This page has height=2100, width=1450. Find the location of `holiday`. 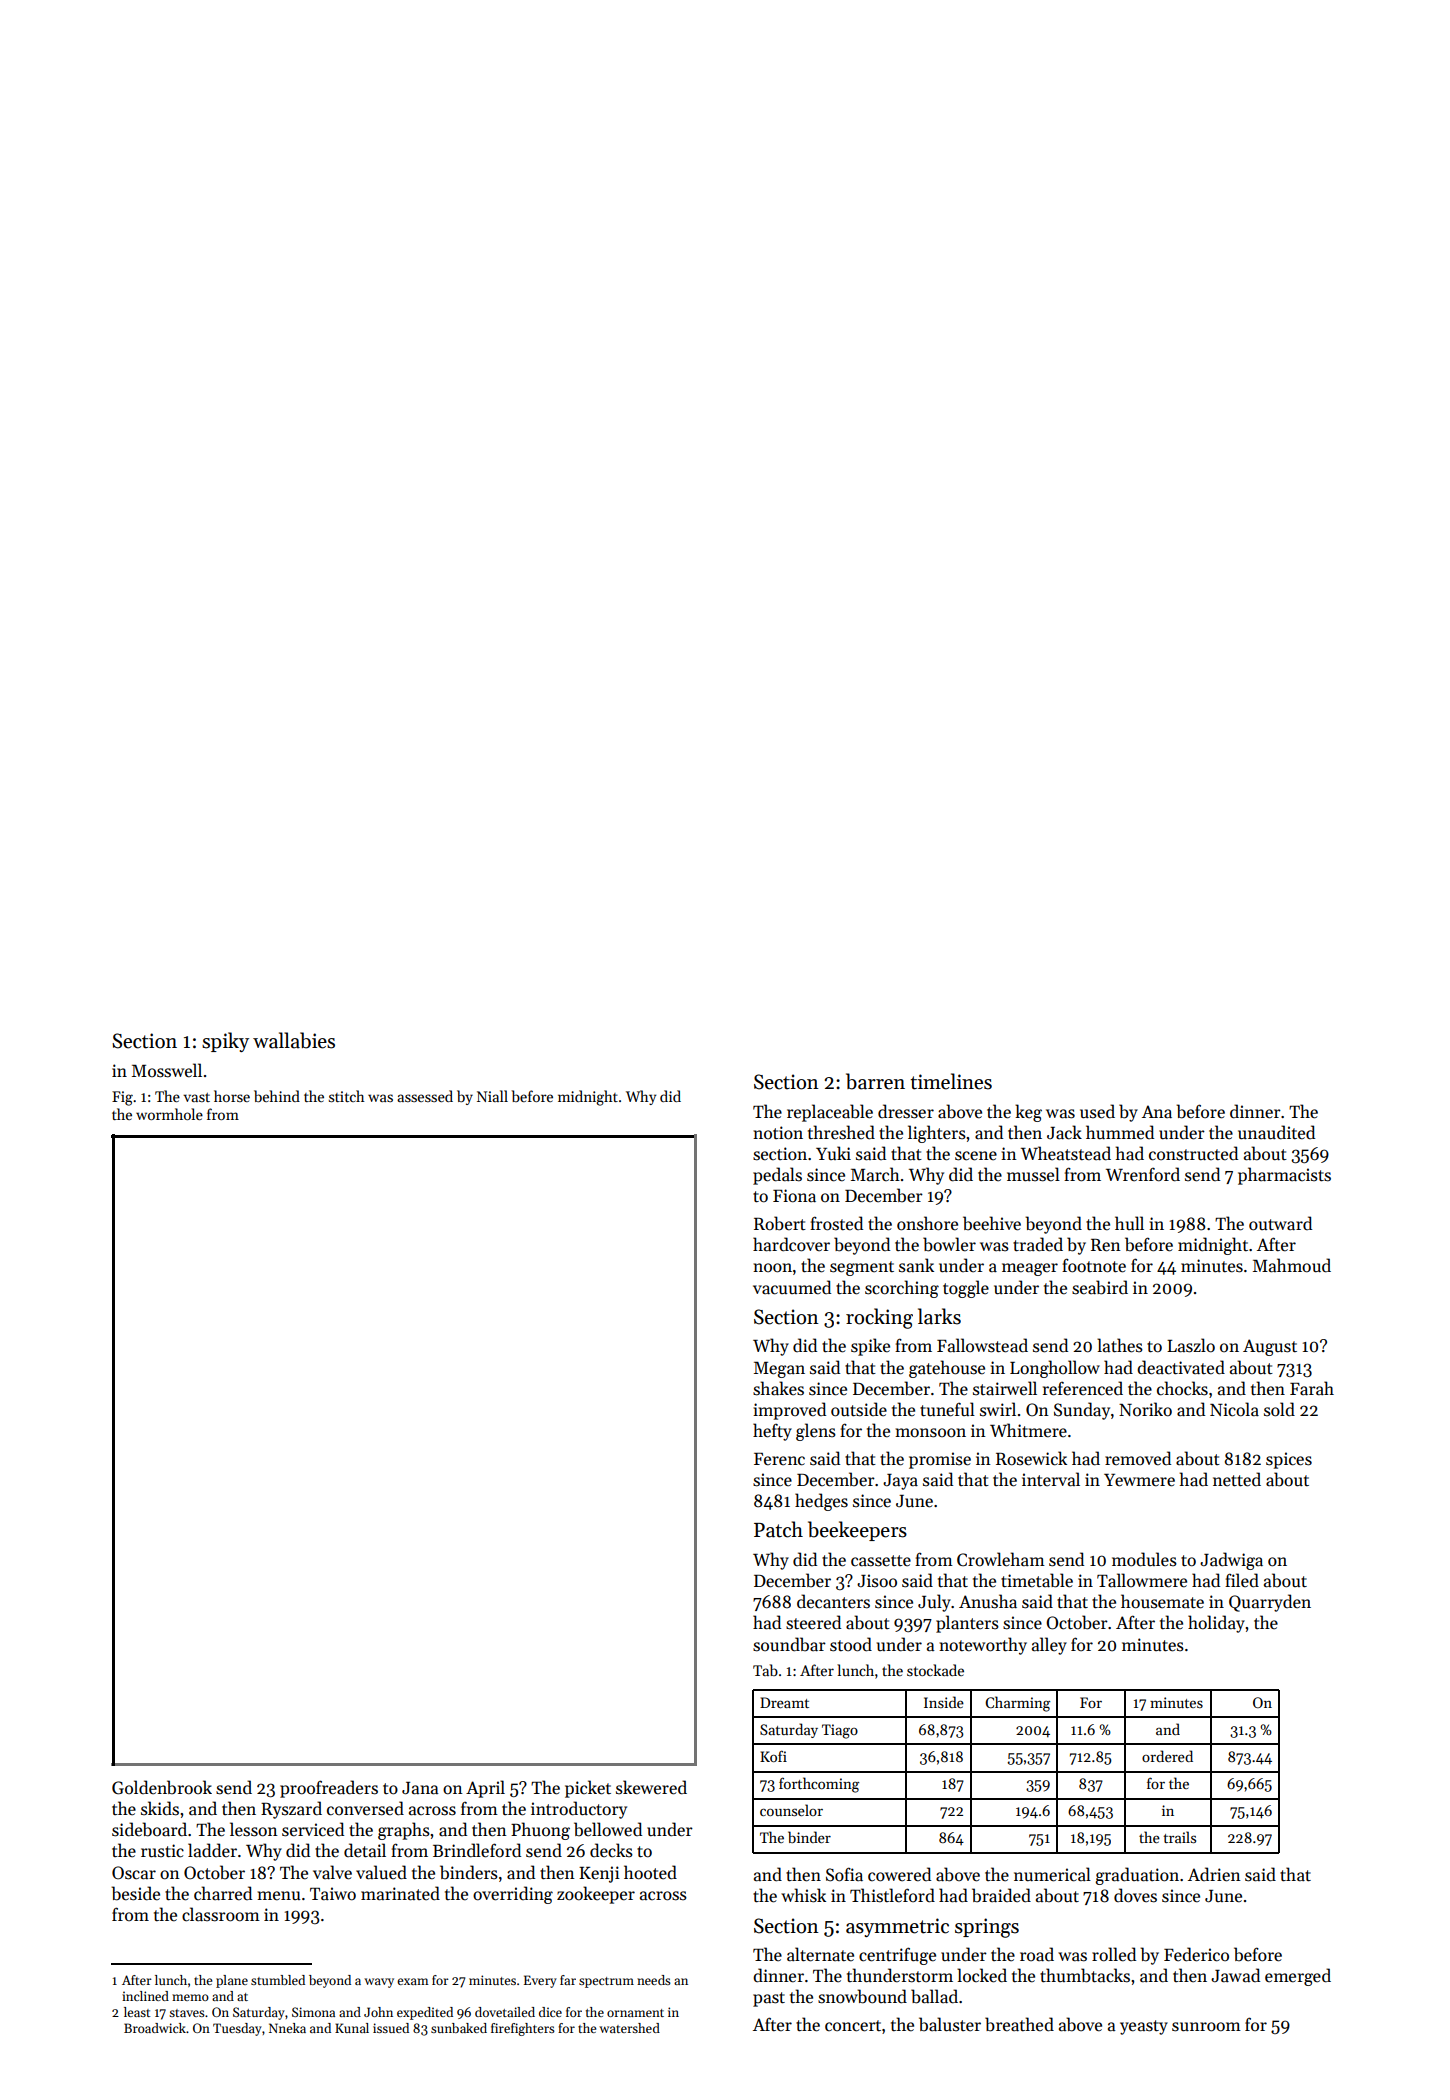

holiday is located at coordinates (1216, 1624).
